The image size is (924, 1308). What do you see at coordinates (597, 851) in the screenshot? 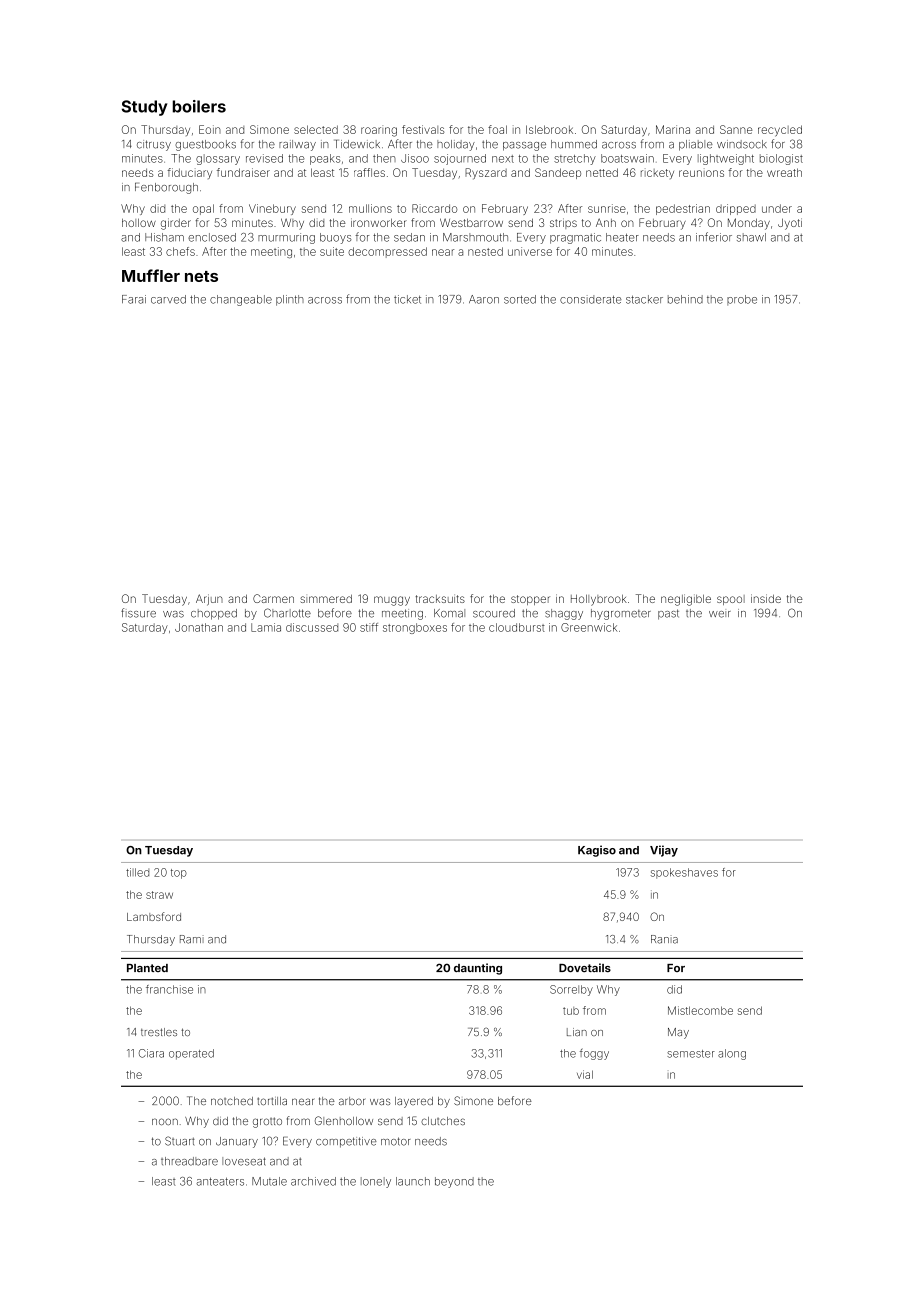
I see `Kagiso` at bounding box center [597, 851].
